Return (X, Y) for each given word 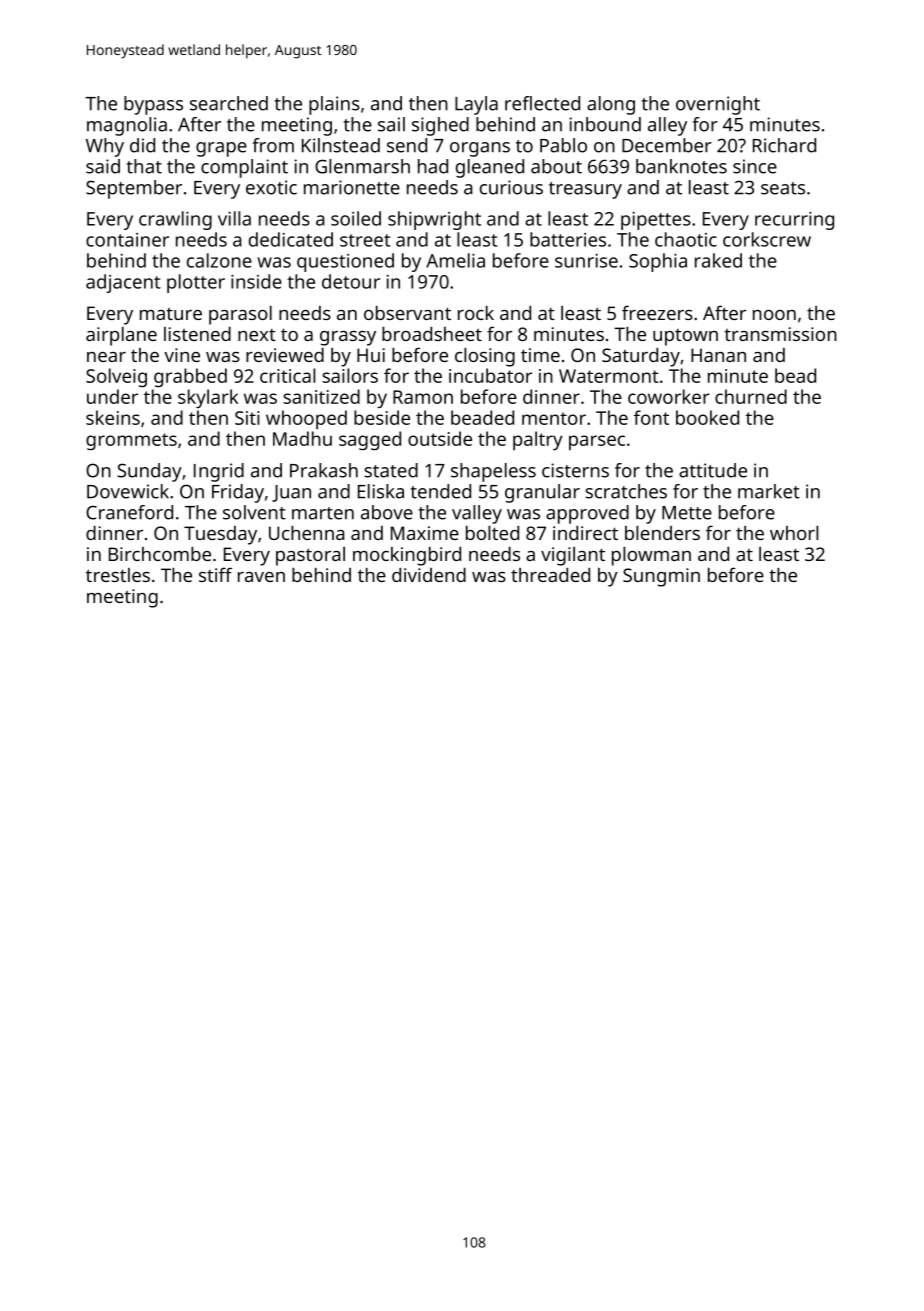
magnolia (127, 126)
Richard (784, 145)
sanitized (321, 396)
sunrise (586, 261)
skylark (208, 398)
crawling (175, 220)
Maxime (425, 533)
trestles (118, 575)
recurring (794, 220)
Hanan (718, 355)
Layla (476, 105)
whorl (794, 533)
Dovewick (128, 491)
